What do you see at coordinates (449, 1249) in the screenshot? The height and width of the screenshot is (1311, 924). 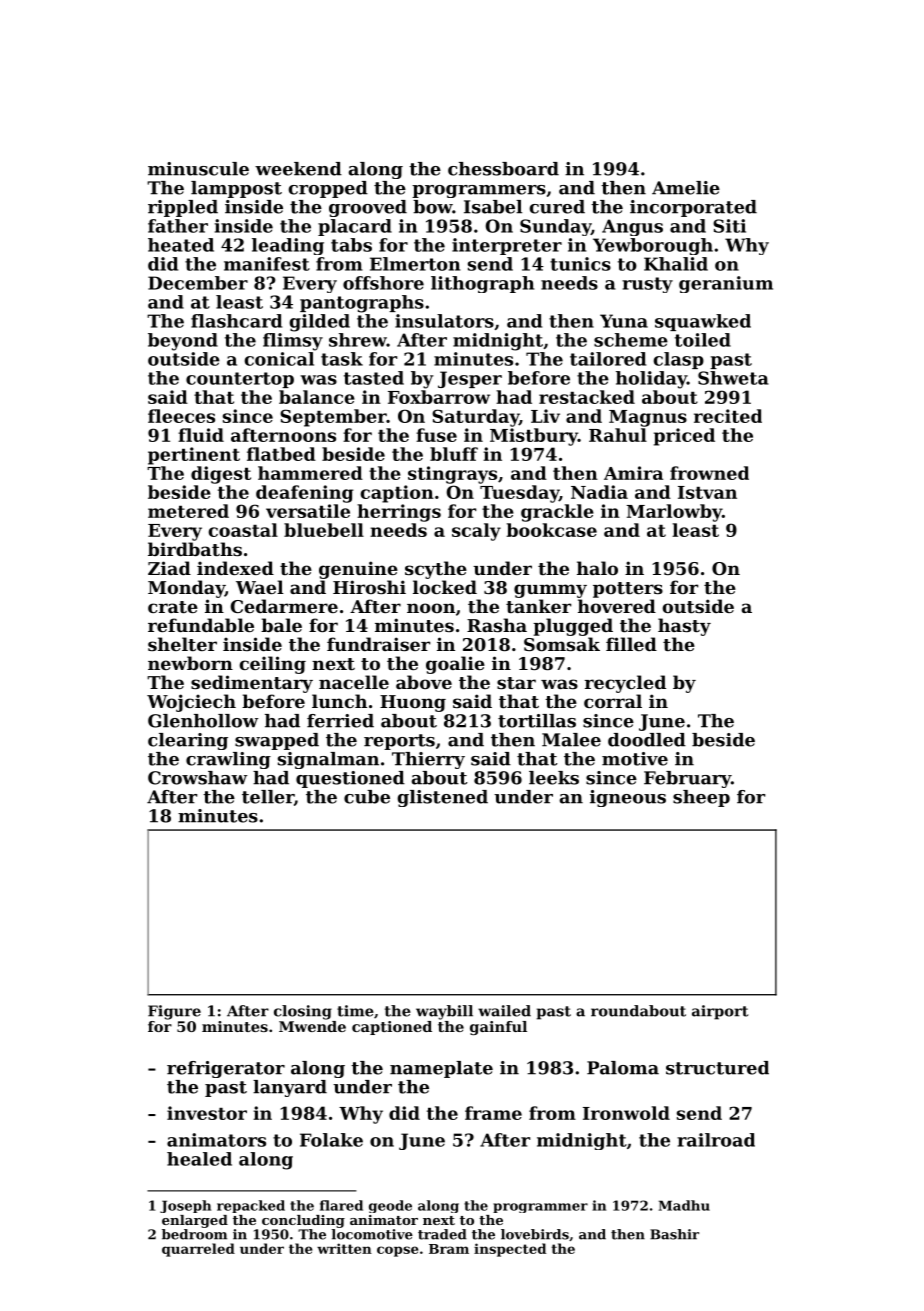 I see `Bram` at bounding box center [449, 1249].
